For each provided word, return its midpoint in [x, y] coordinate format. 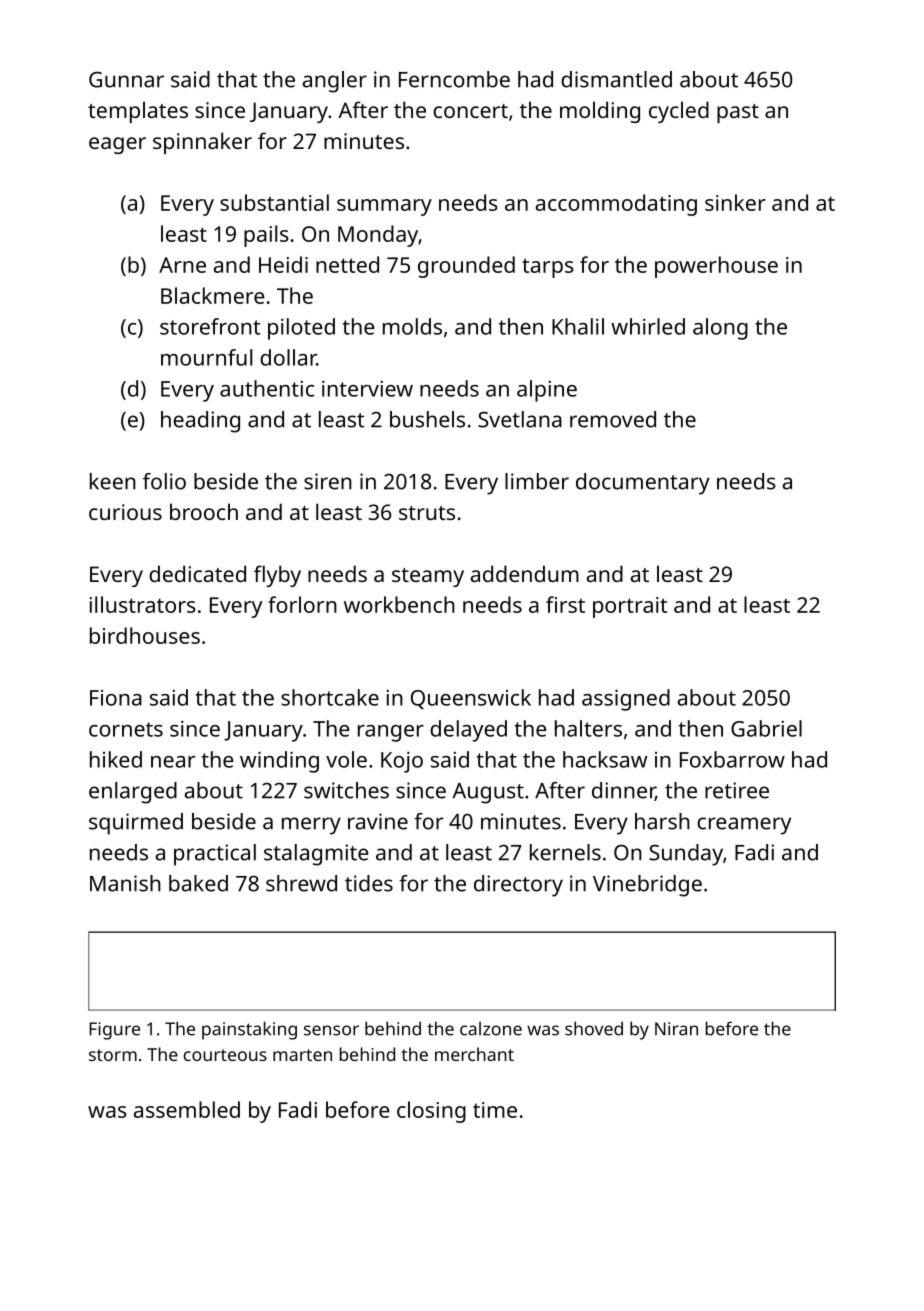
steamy [428, 577]
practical [215, 855]
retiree [737, 790]
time [495, 1110]
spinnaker [202, 143]
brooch [204, 511]
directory [518, 886]
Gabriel [766, 728]
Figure [114, 1031]
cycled [679, 112]
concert [470, 111]
